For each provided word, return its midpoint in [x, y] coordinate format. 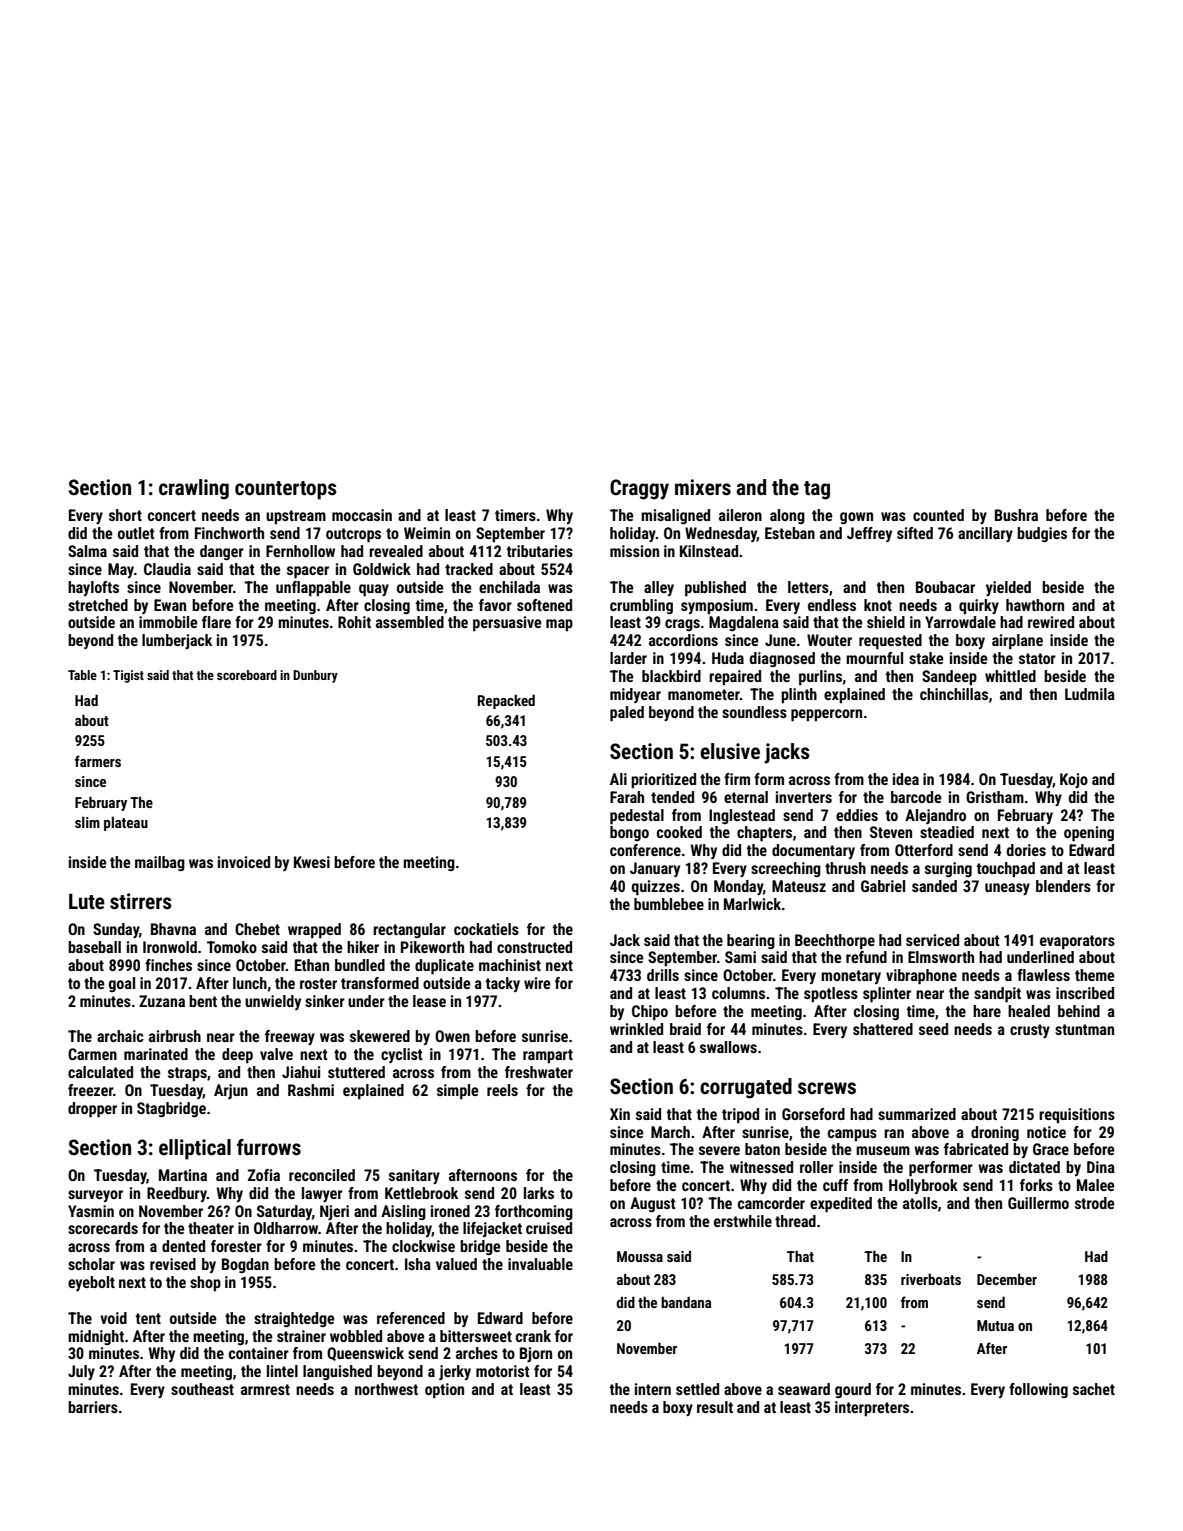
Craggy [639, 489]
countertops [286, 490]
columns [738, 993]
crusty [1030, 1031]
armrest [265, 1389]
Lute [87, 901]
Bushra [1016, 515]
